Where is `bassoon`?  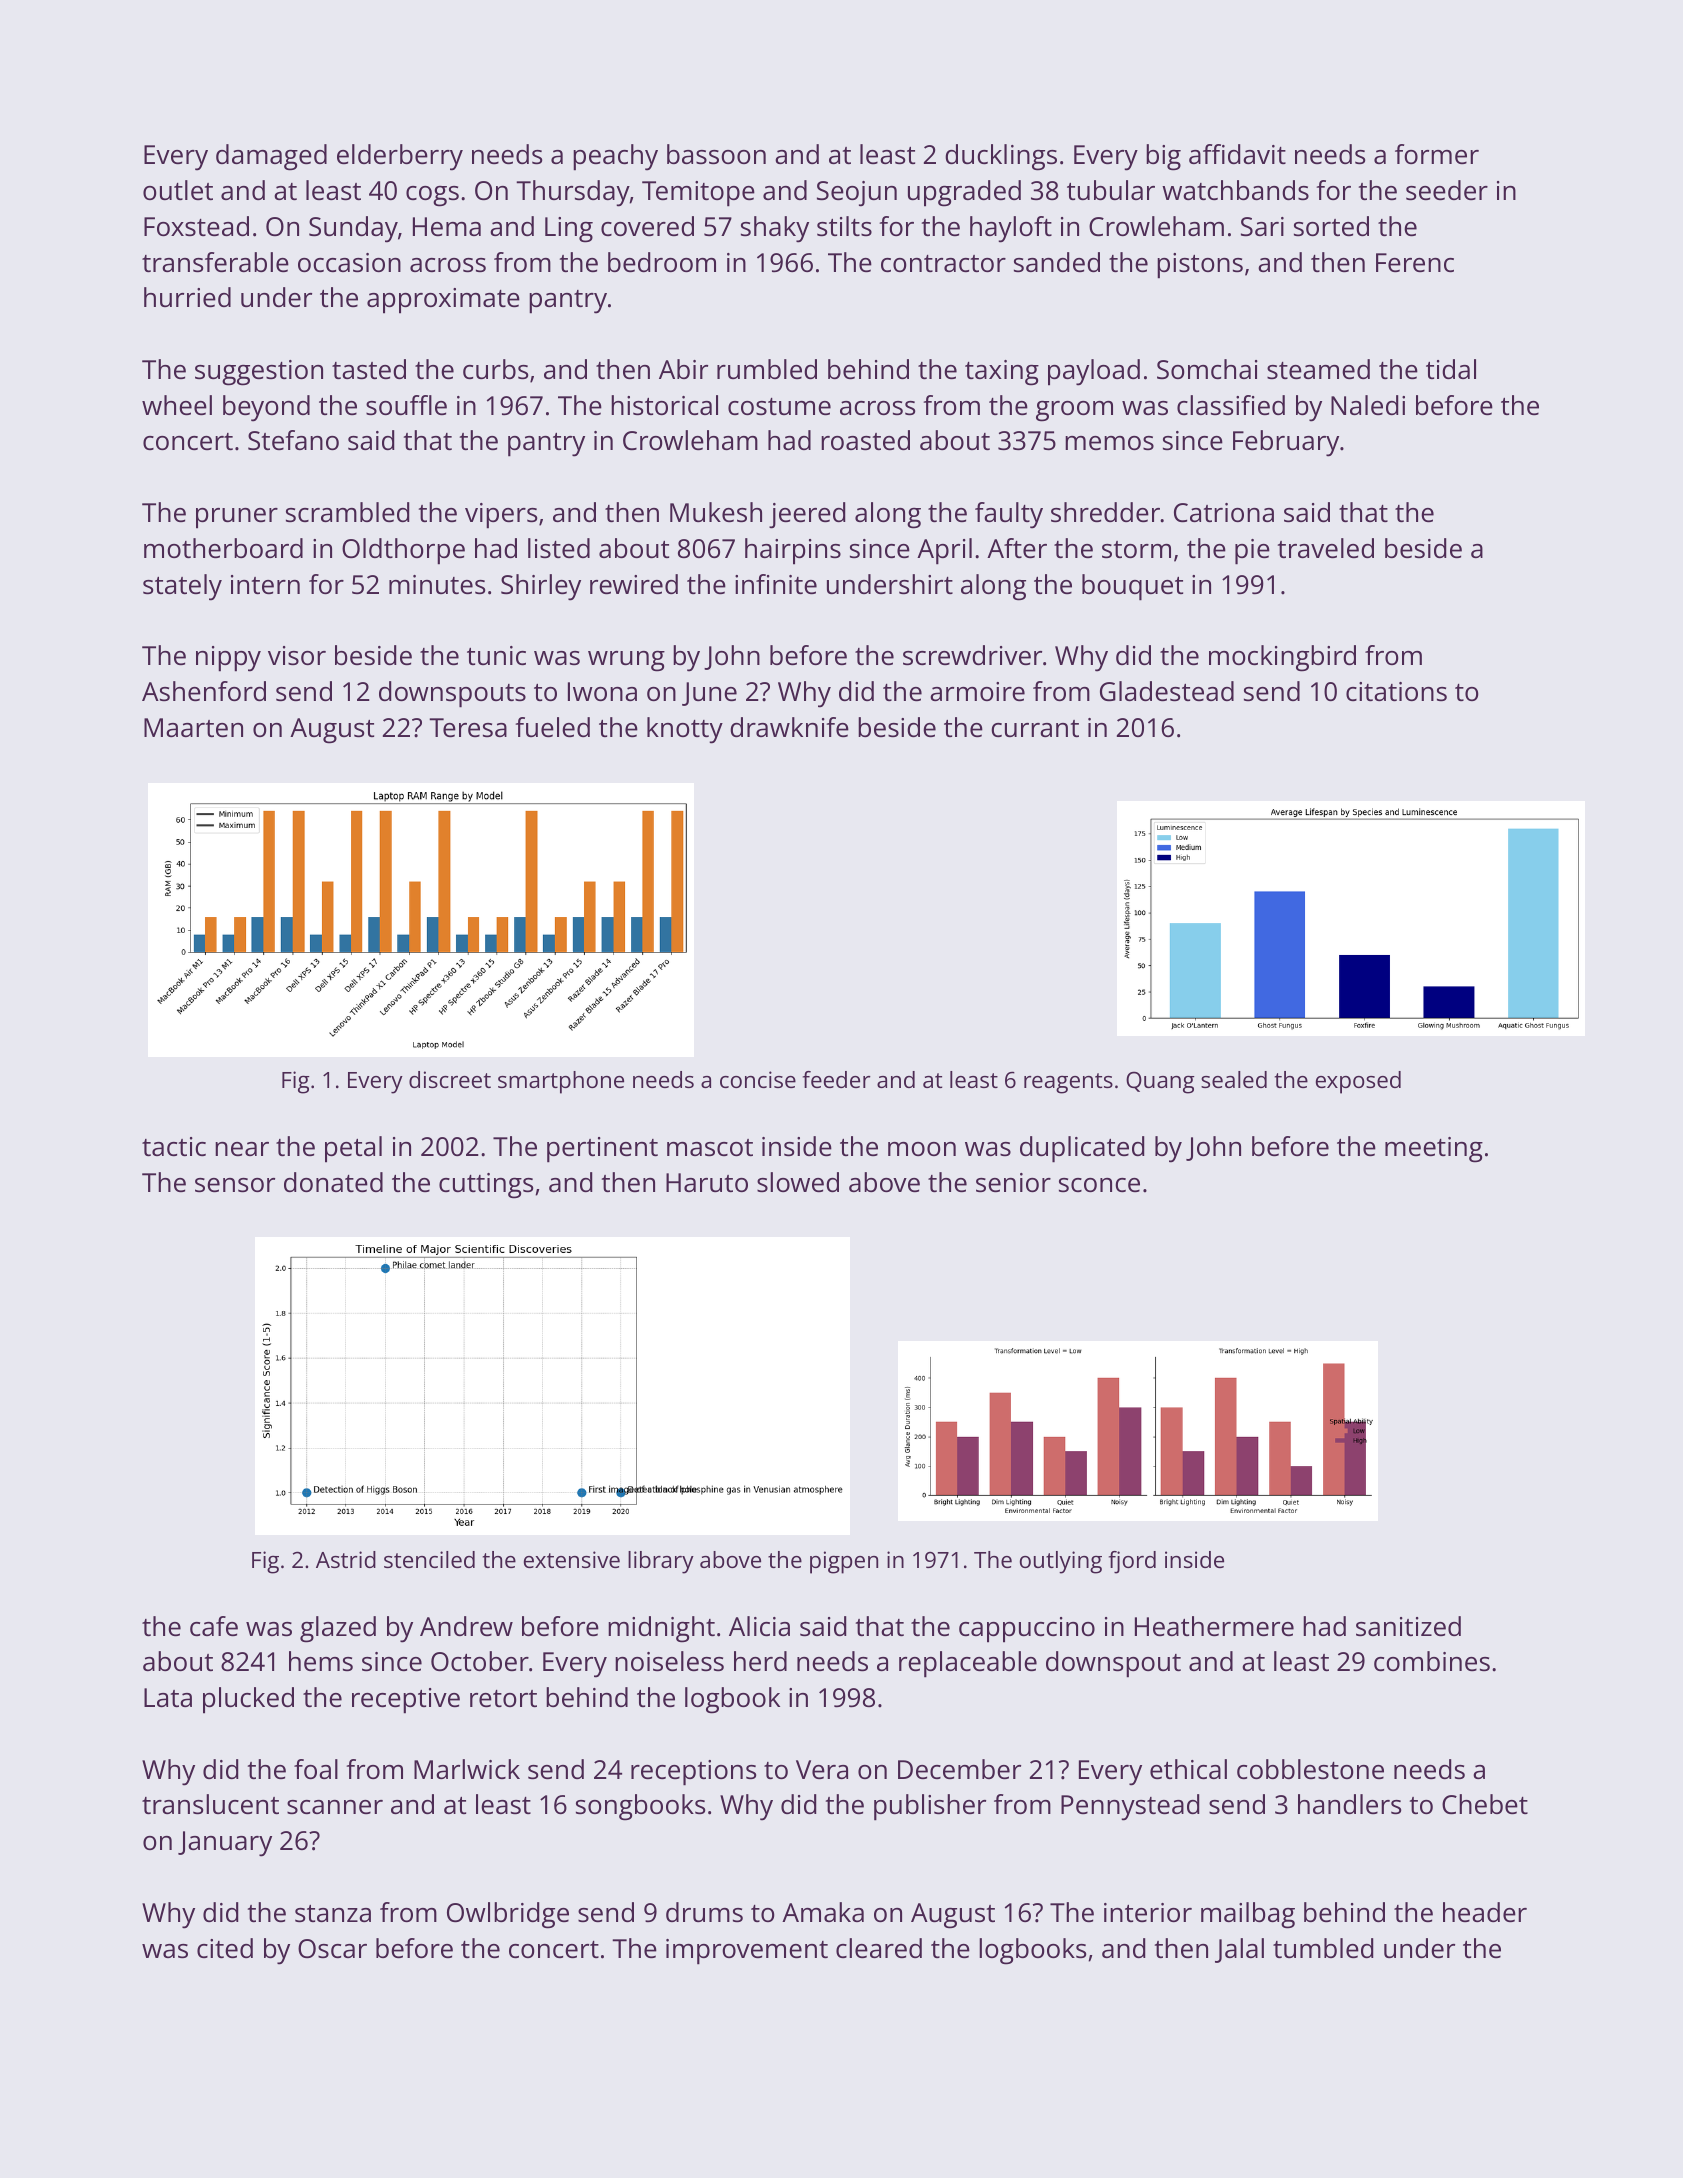 bassoon is located at coordinates (716, 154).
